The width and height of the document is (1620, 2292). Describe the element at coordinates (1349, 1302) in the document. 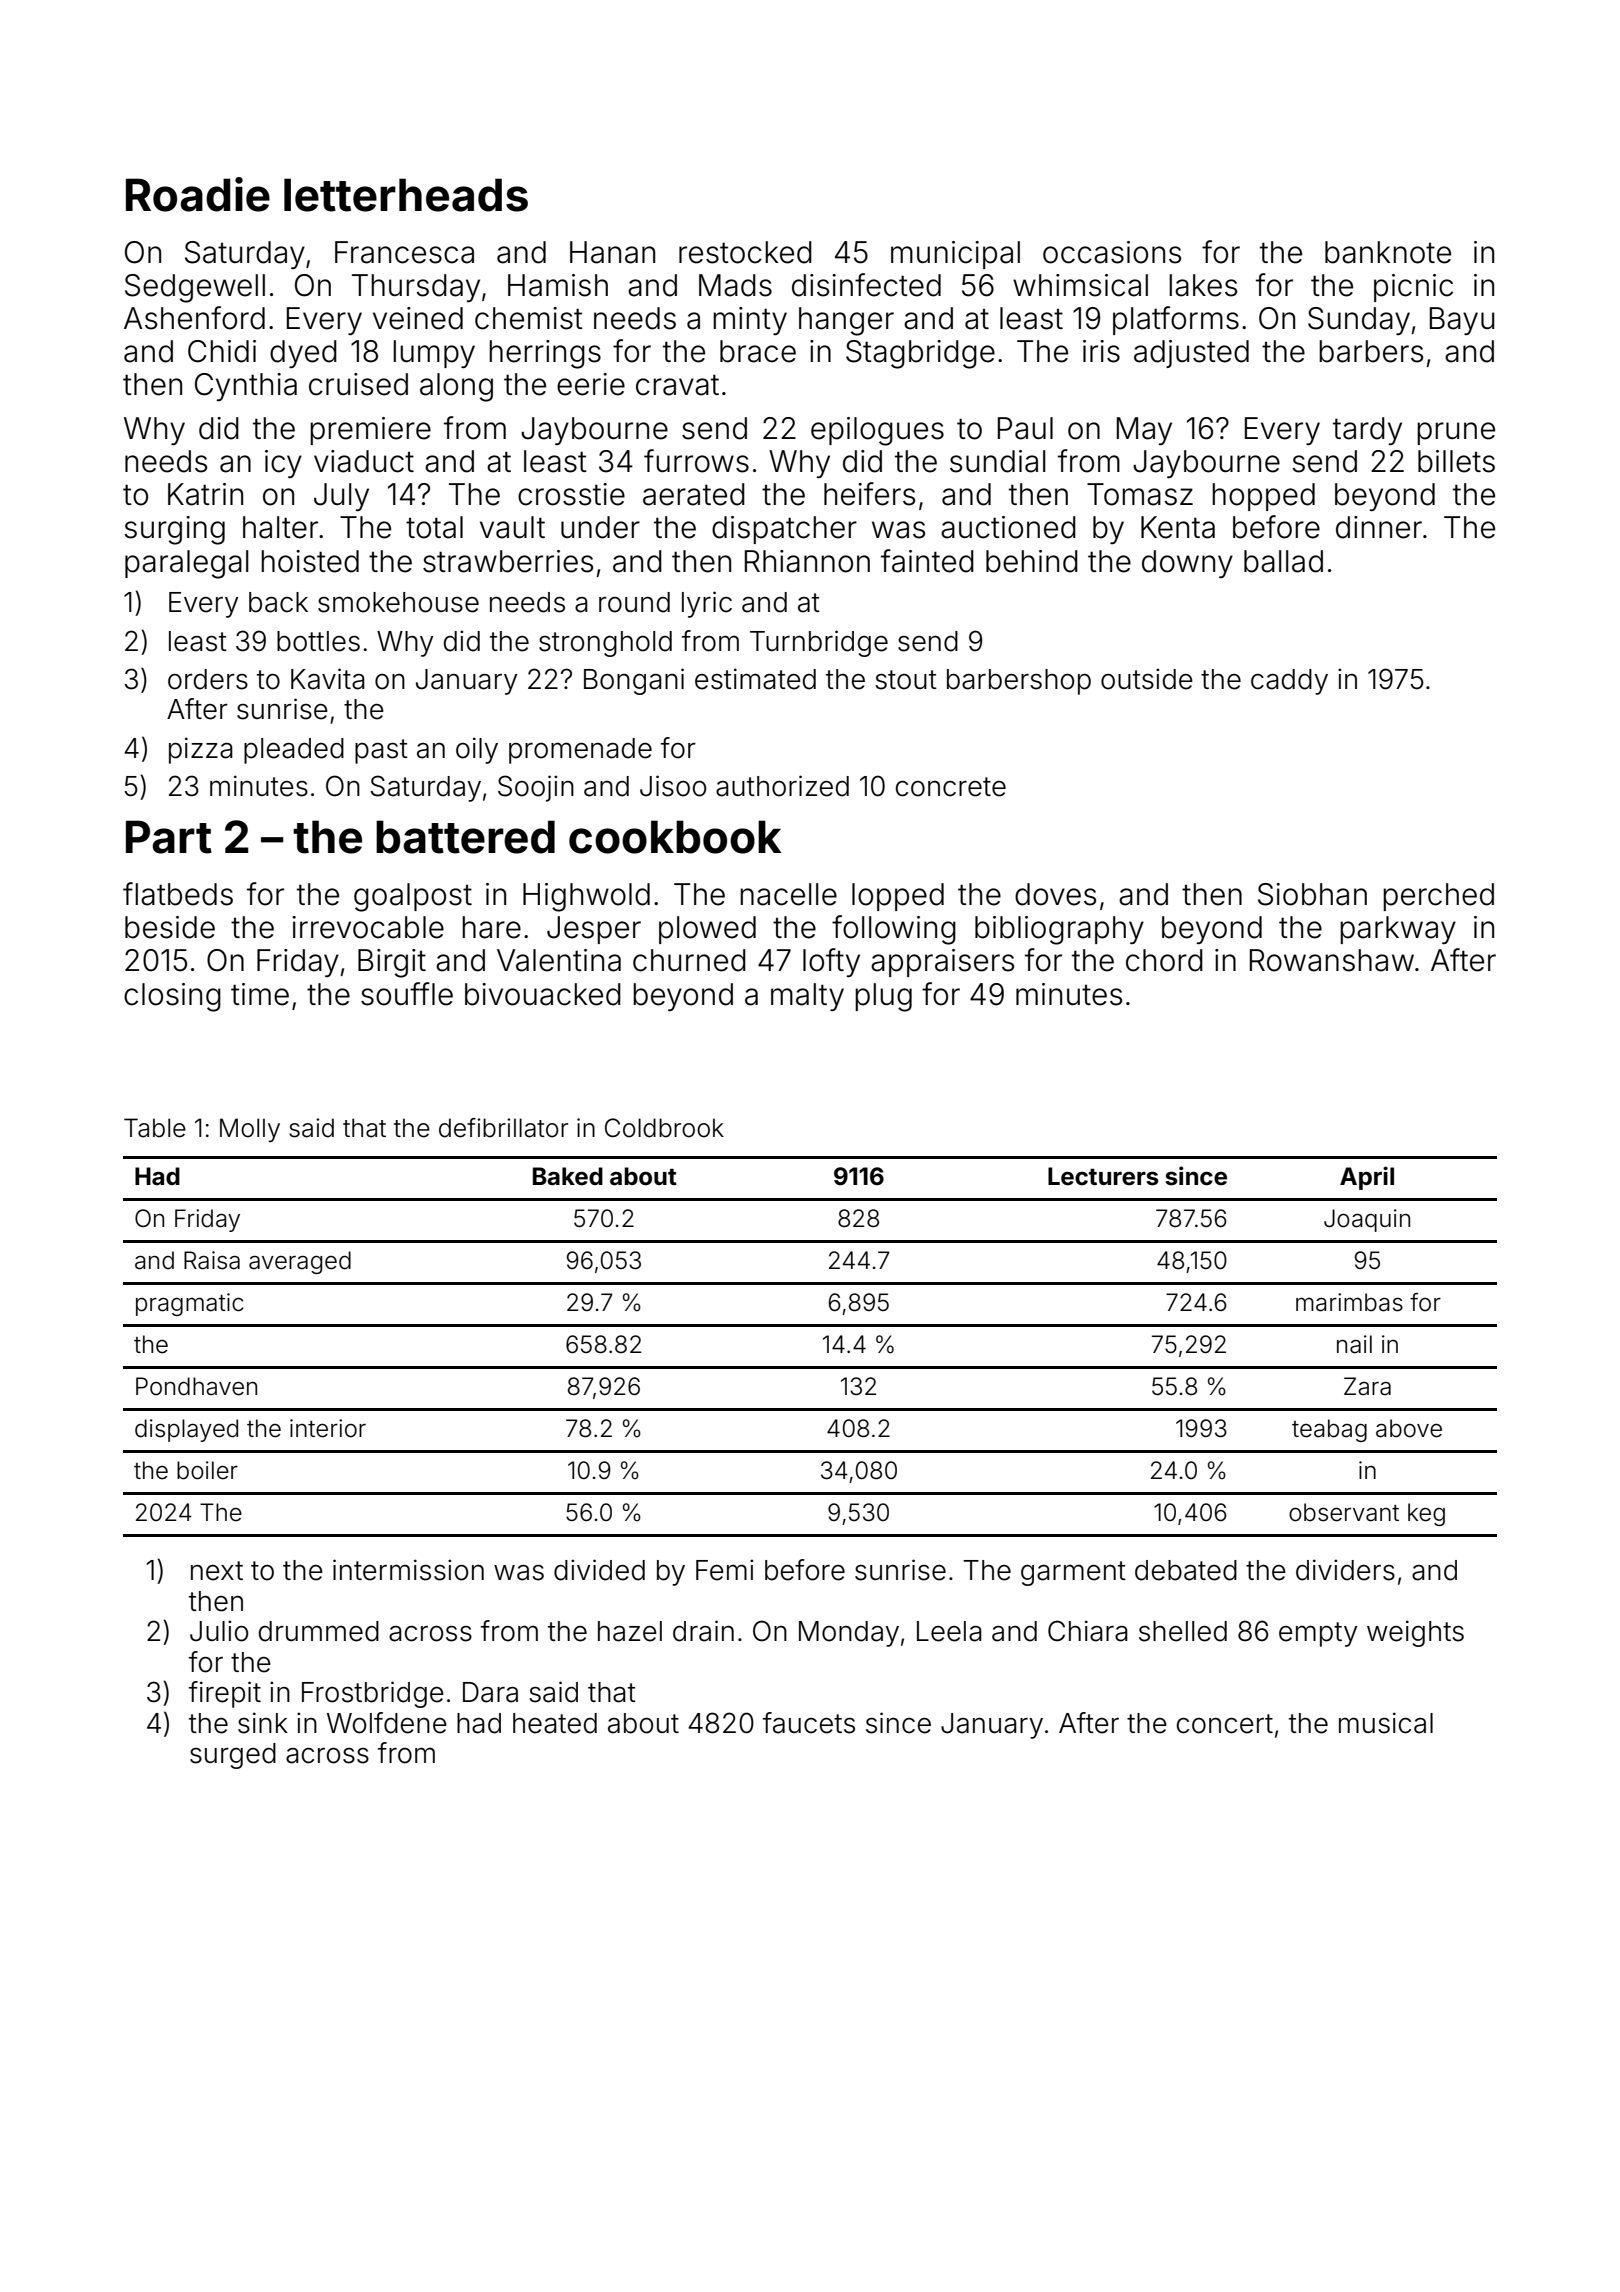

I see `marimbas` at that location.
